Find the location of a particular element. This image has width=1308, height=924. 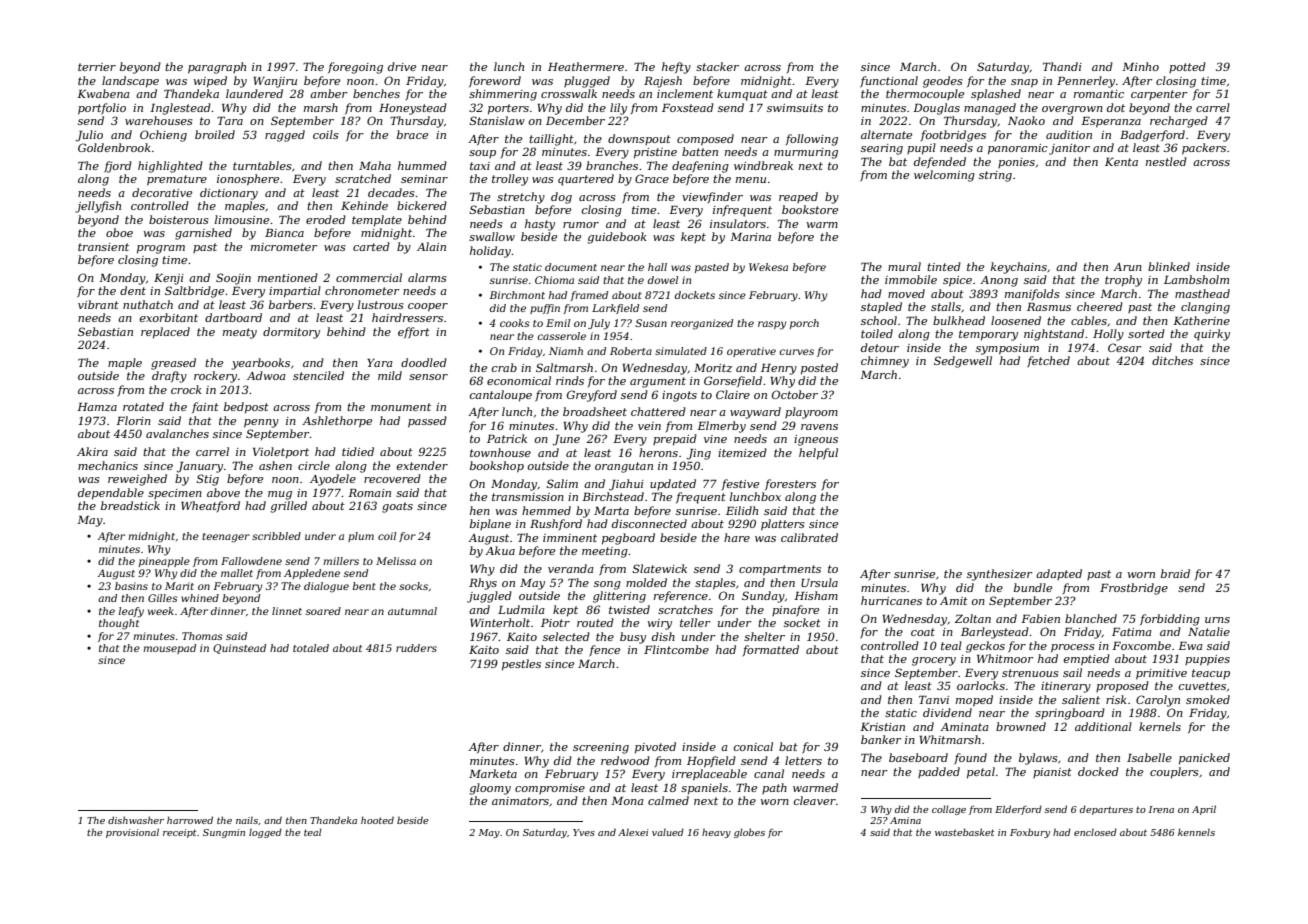

Salim is located at coordinates (562, 483).
